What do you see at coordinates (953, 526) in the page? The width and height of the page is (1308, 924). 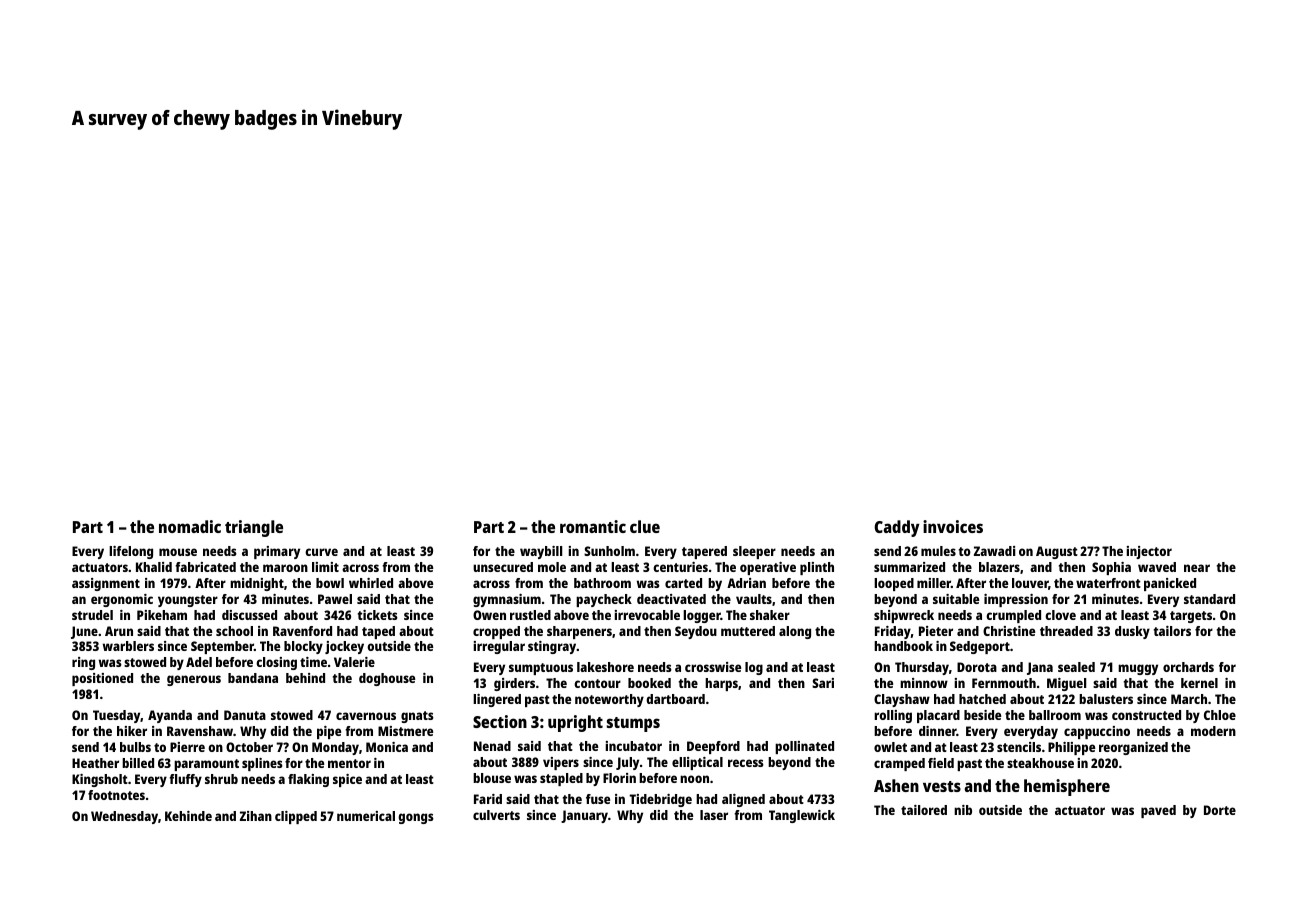 I see `invoices` at bounding box center [953, 526].
